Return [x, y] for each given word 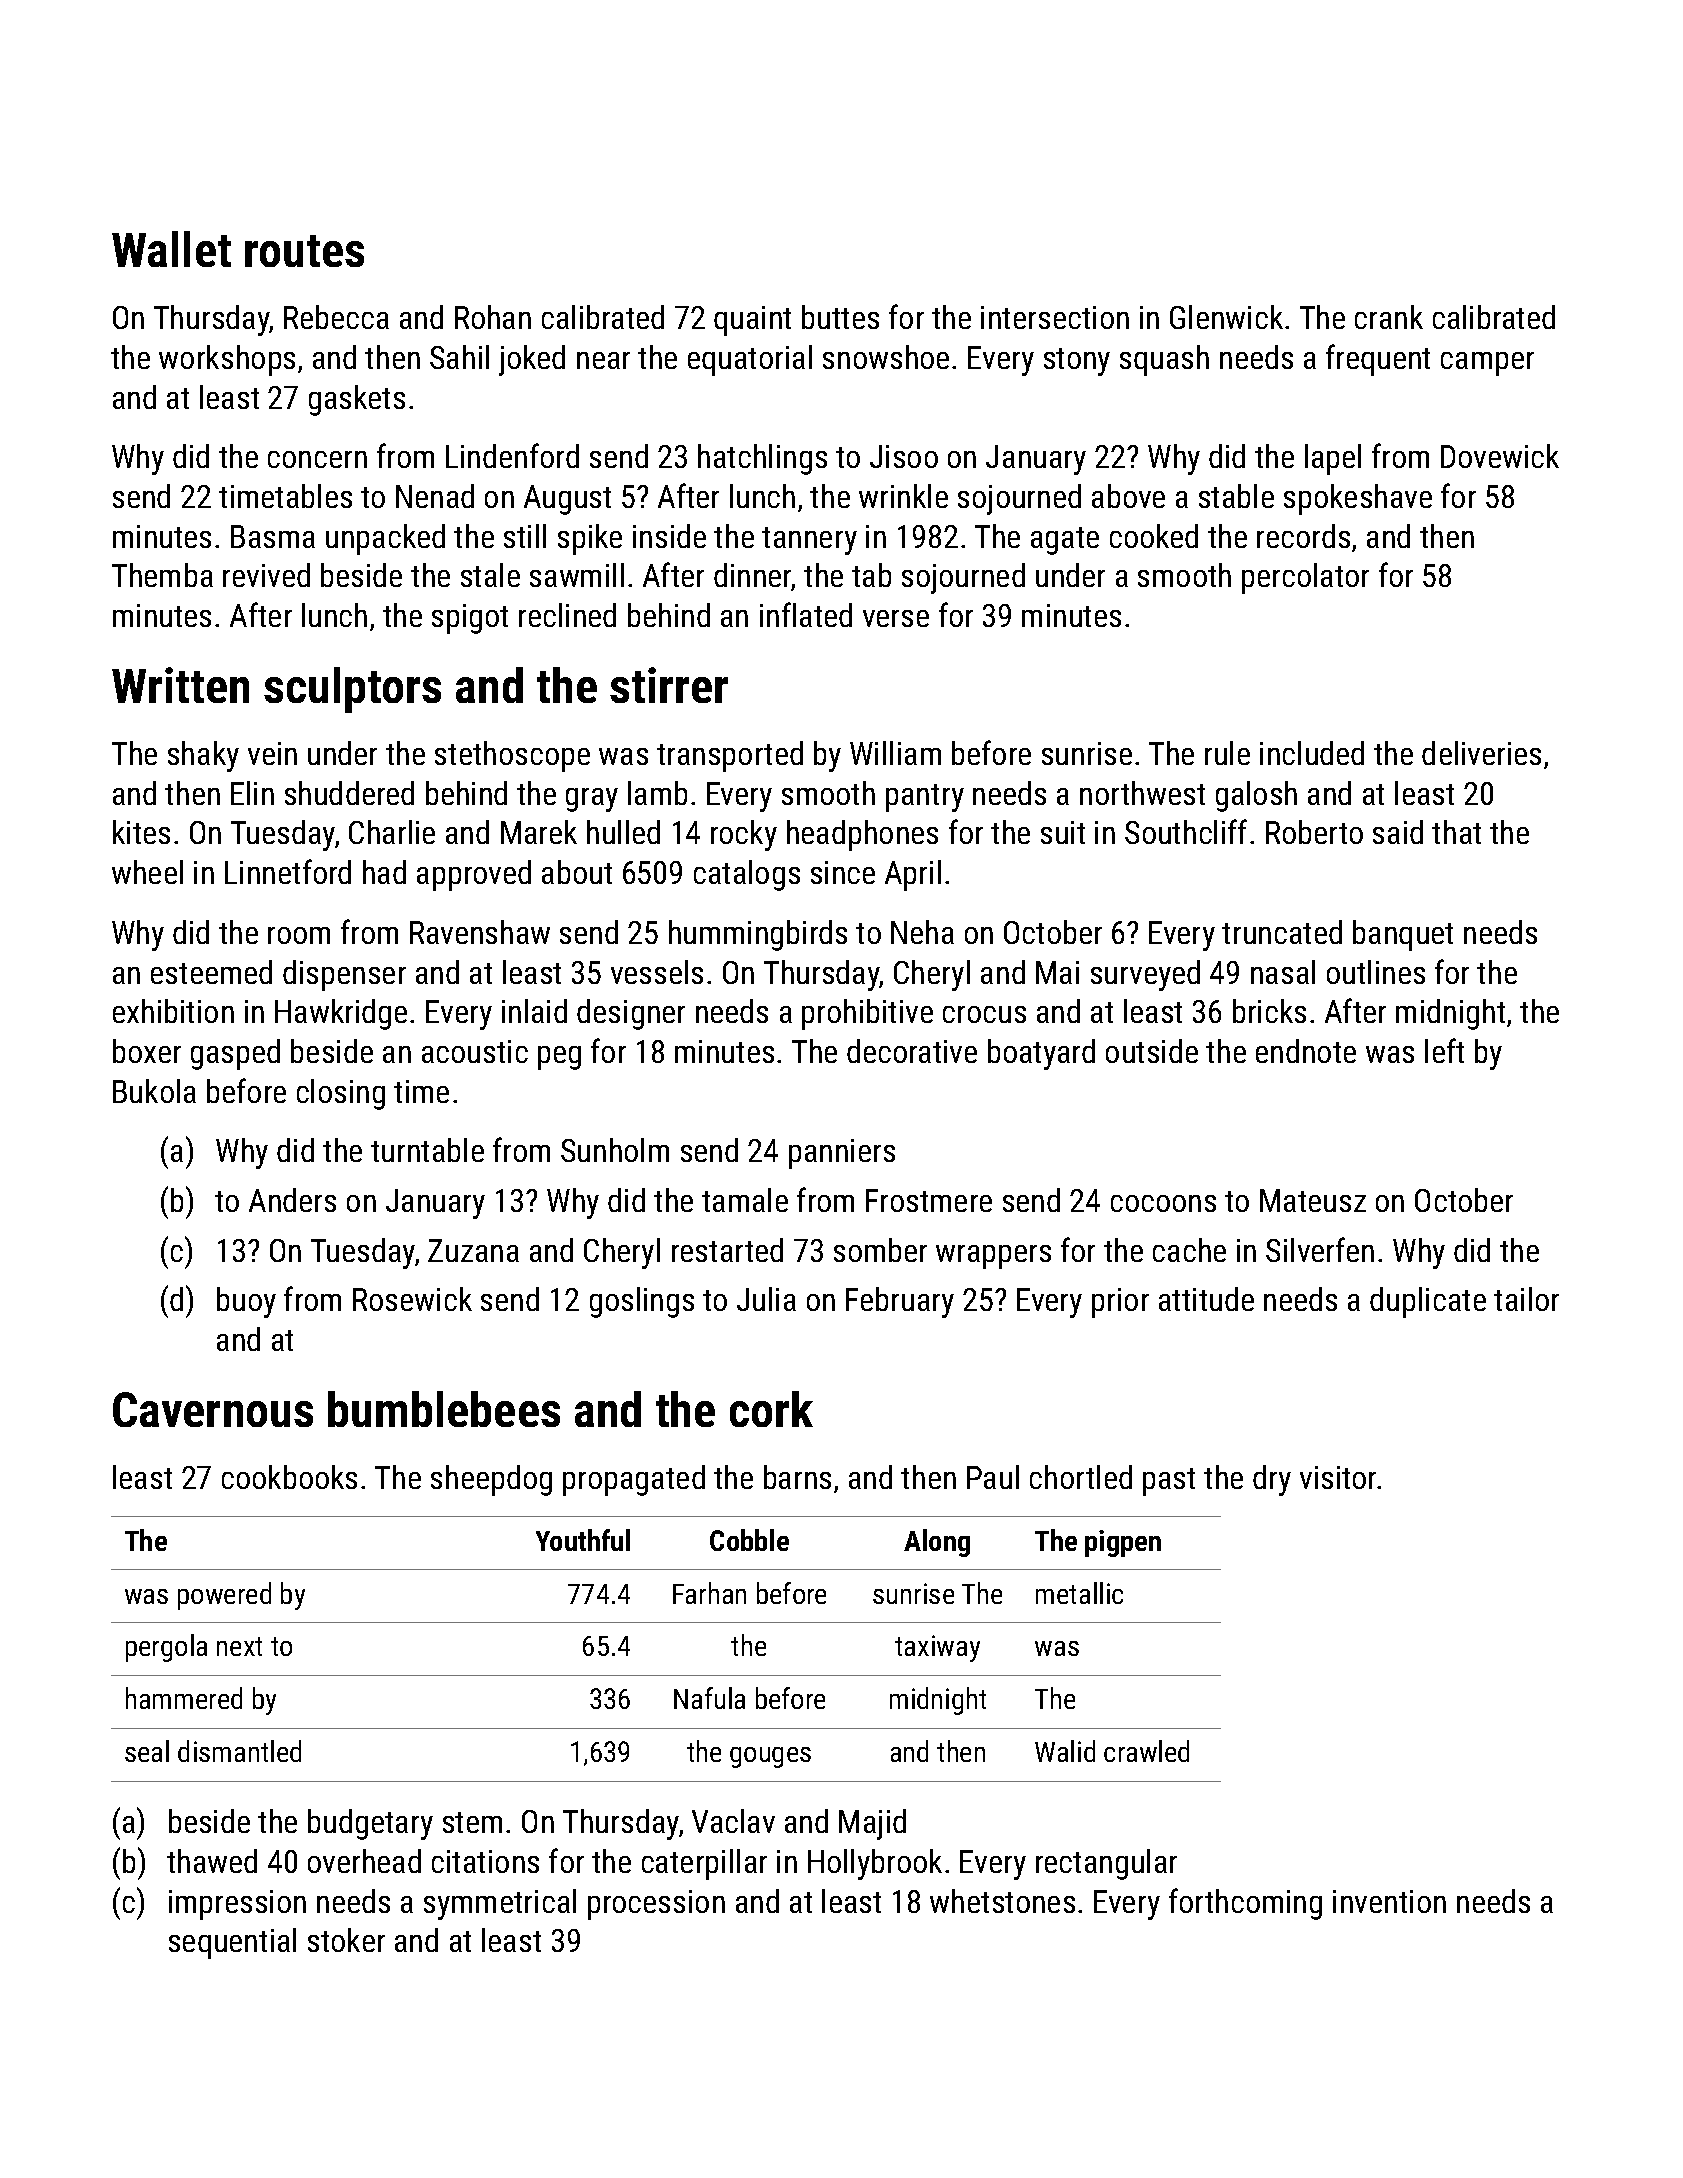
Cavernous [213, 1409]
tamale [745, 1200]
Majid [872, 1824]
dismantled [239, 1751]
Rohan [493, 317]
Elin [252, 793]
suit [1063, 832]
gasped [235, 1054]
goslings [642, 1302]
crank [1389, 317]
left [1444, 1050]
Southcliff [1186, 831]
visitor [1339, 1477]
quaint [752, 321]
